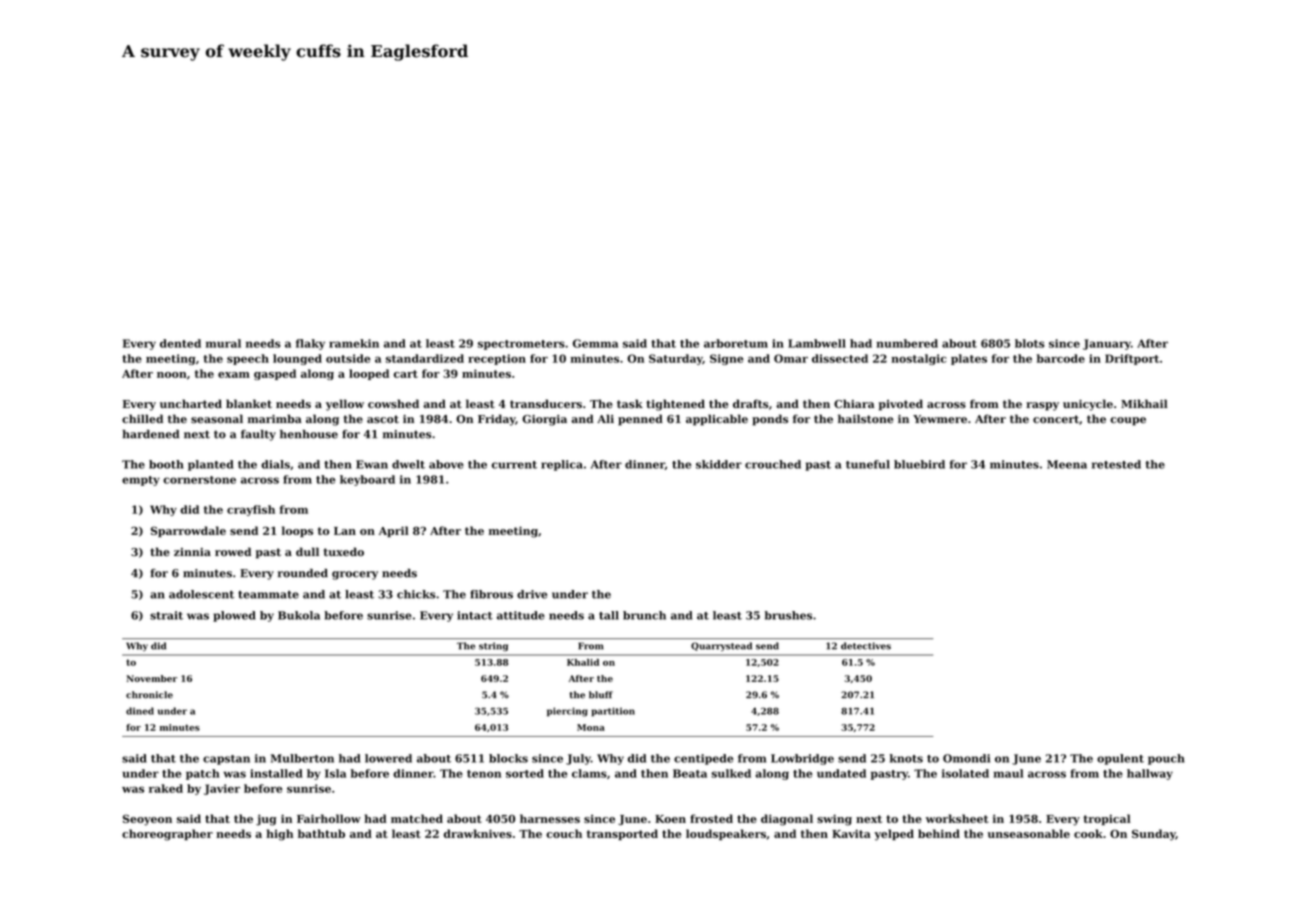 The image size is (1308, 924). Describe the element at coordinates (613, 712) in the screenshot. I see `partition` at that location.
